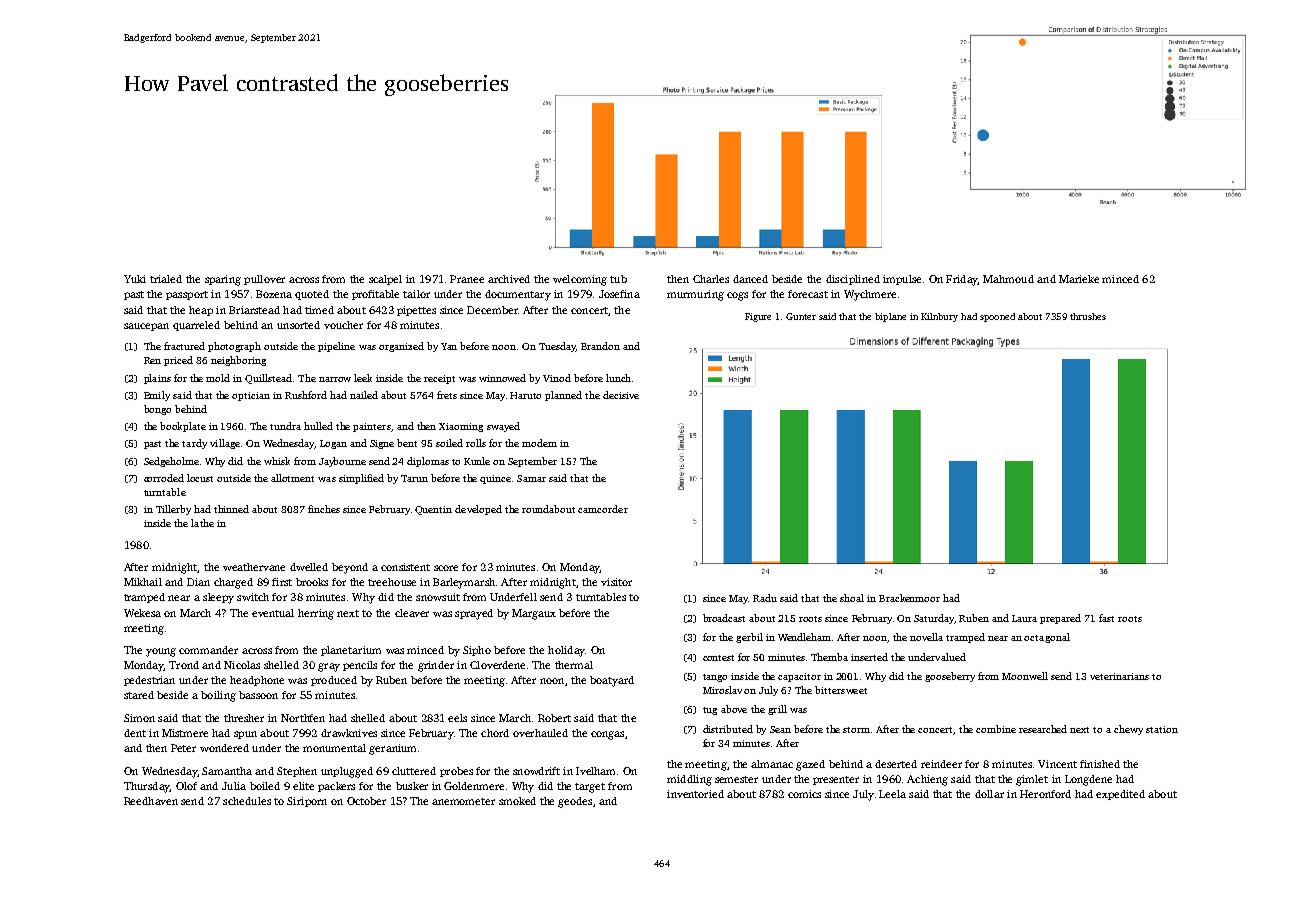 The width and height of the image is (1308, 924). What do you see at coordinates (600, 346) in the image?
I see `Brandon` at bounding box center [600, 346].
